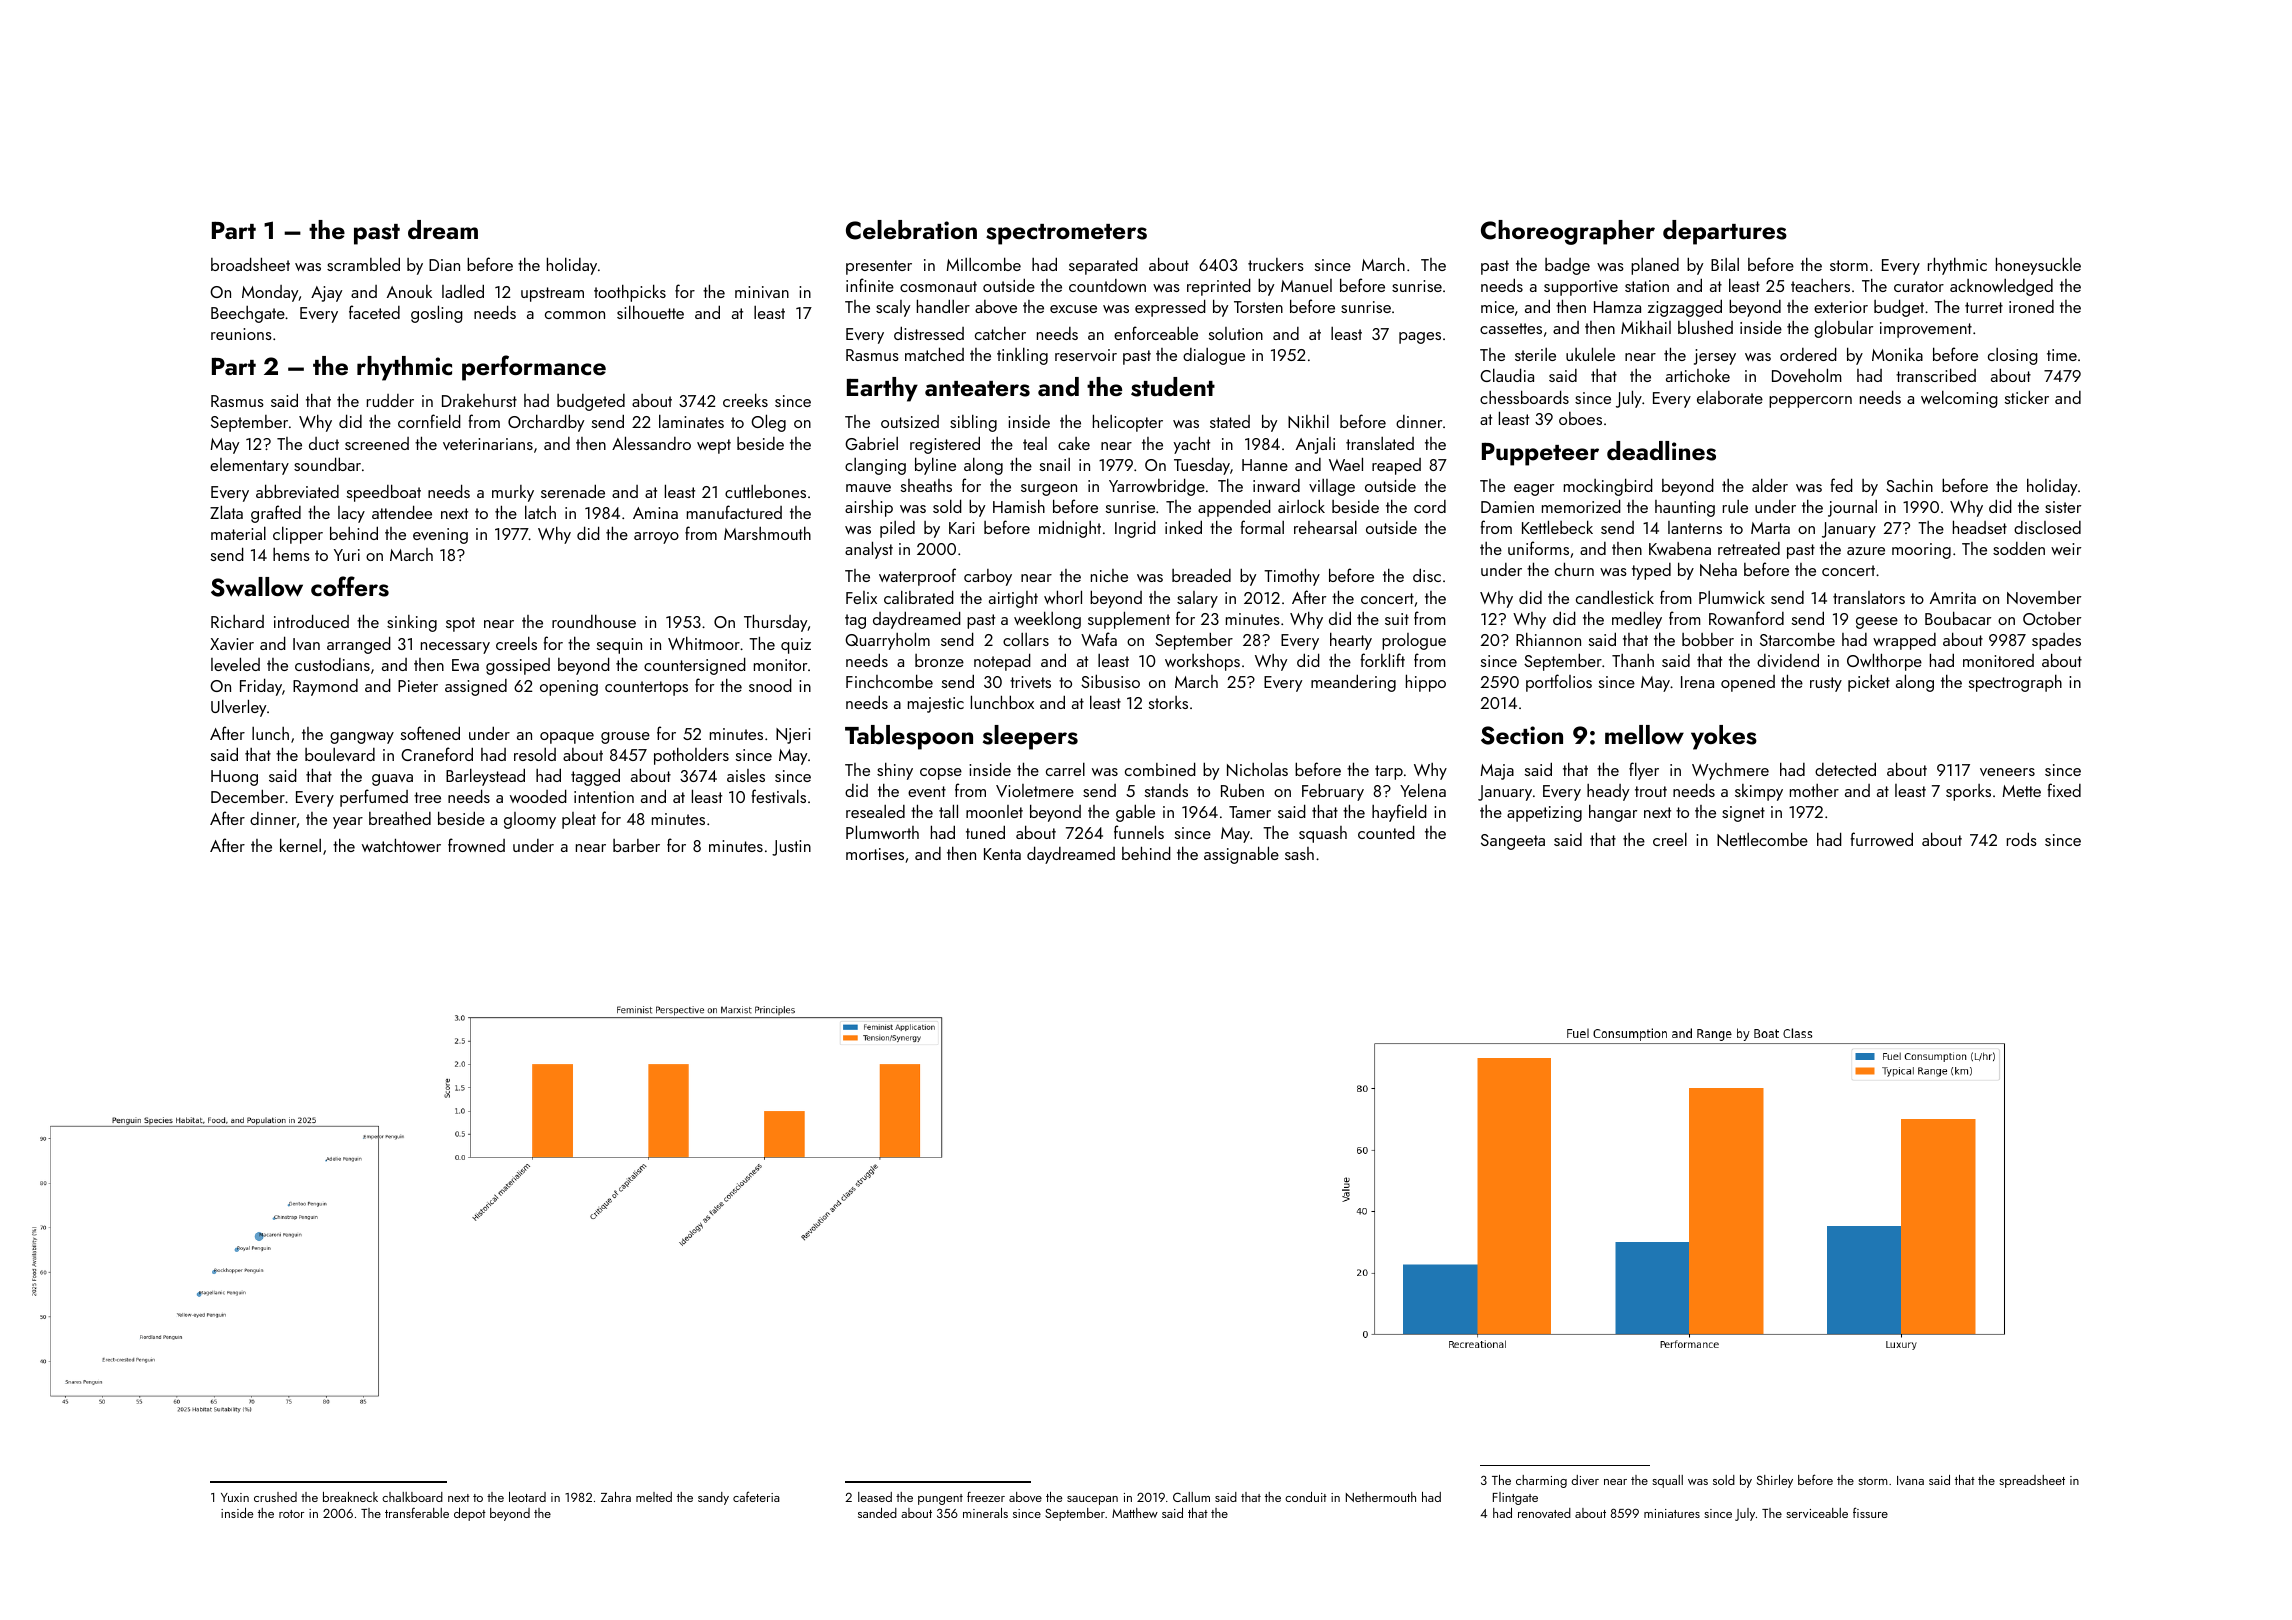 The width and height of the document is (2292, 1620). Describe the element at coordinates (527, 1497) in the document. I see `leotard` at that location.
